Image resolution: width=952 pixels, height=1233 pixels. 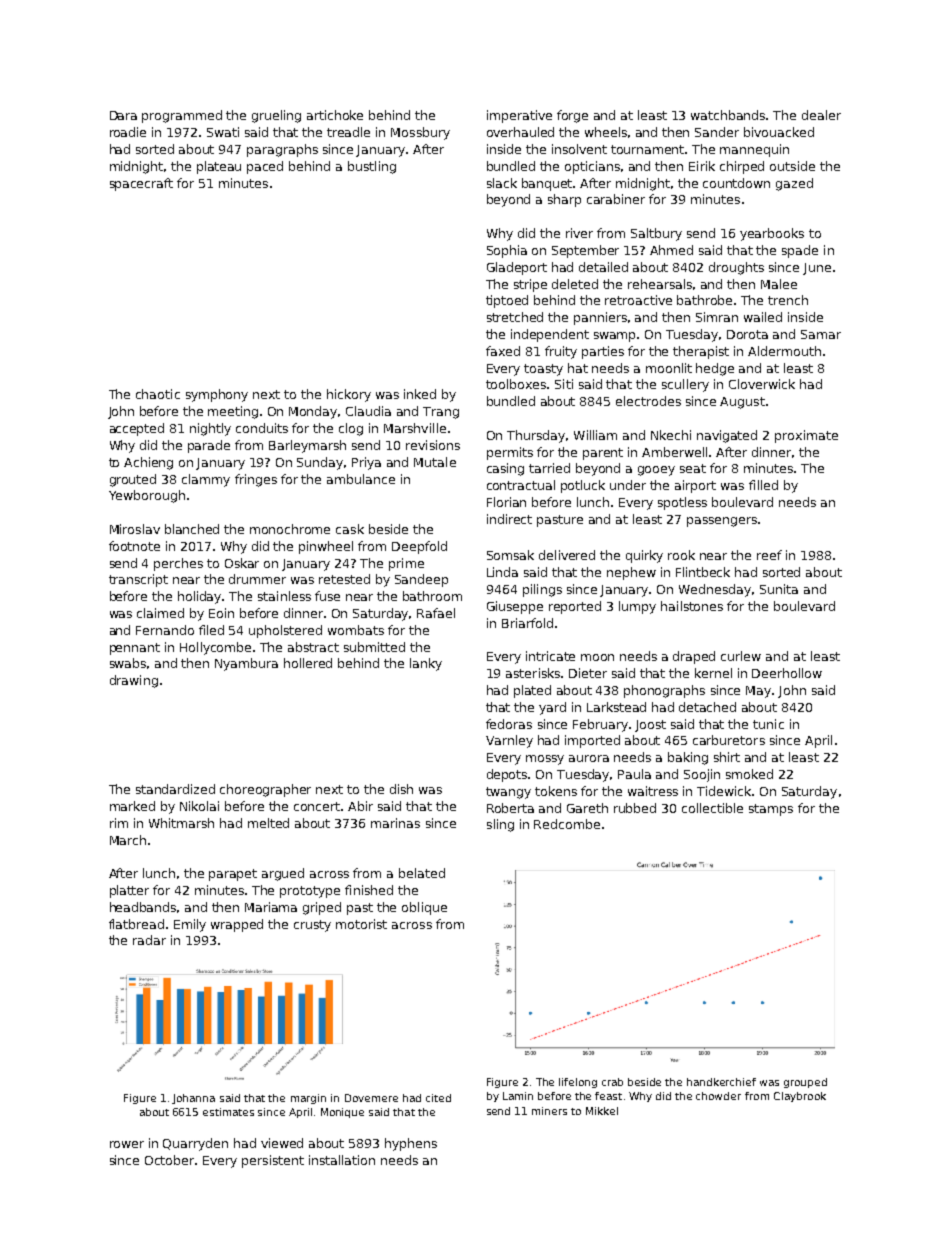 I want to click on carabiner, so click(x=616, y=199).
